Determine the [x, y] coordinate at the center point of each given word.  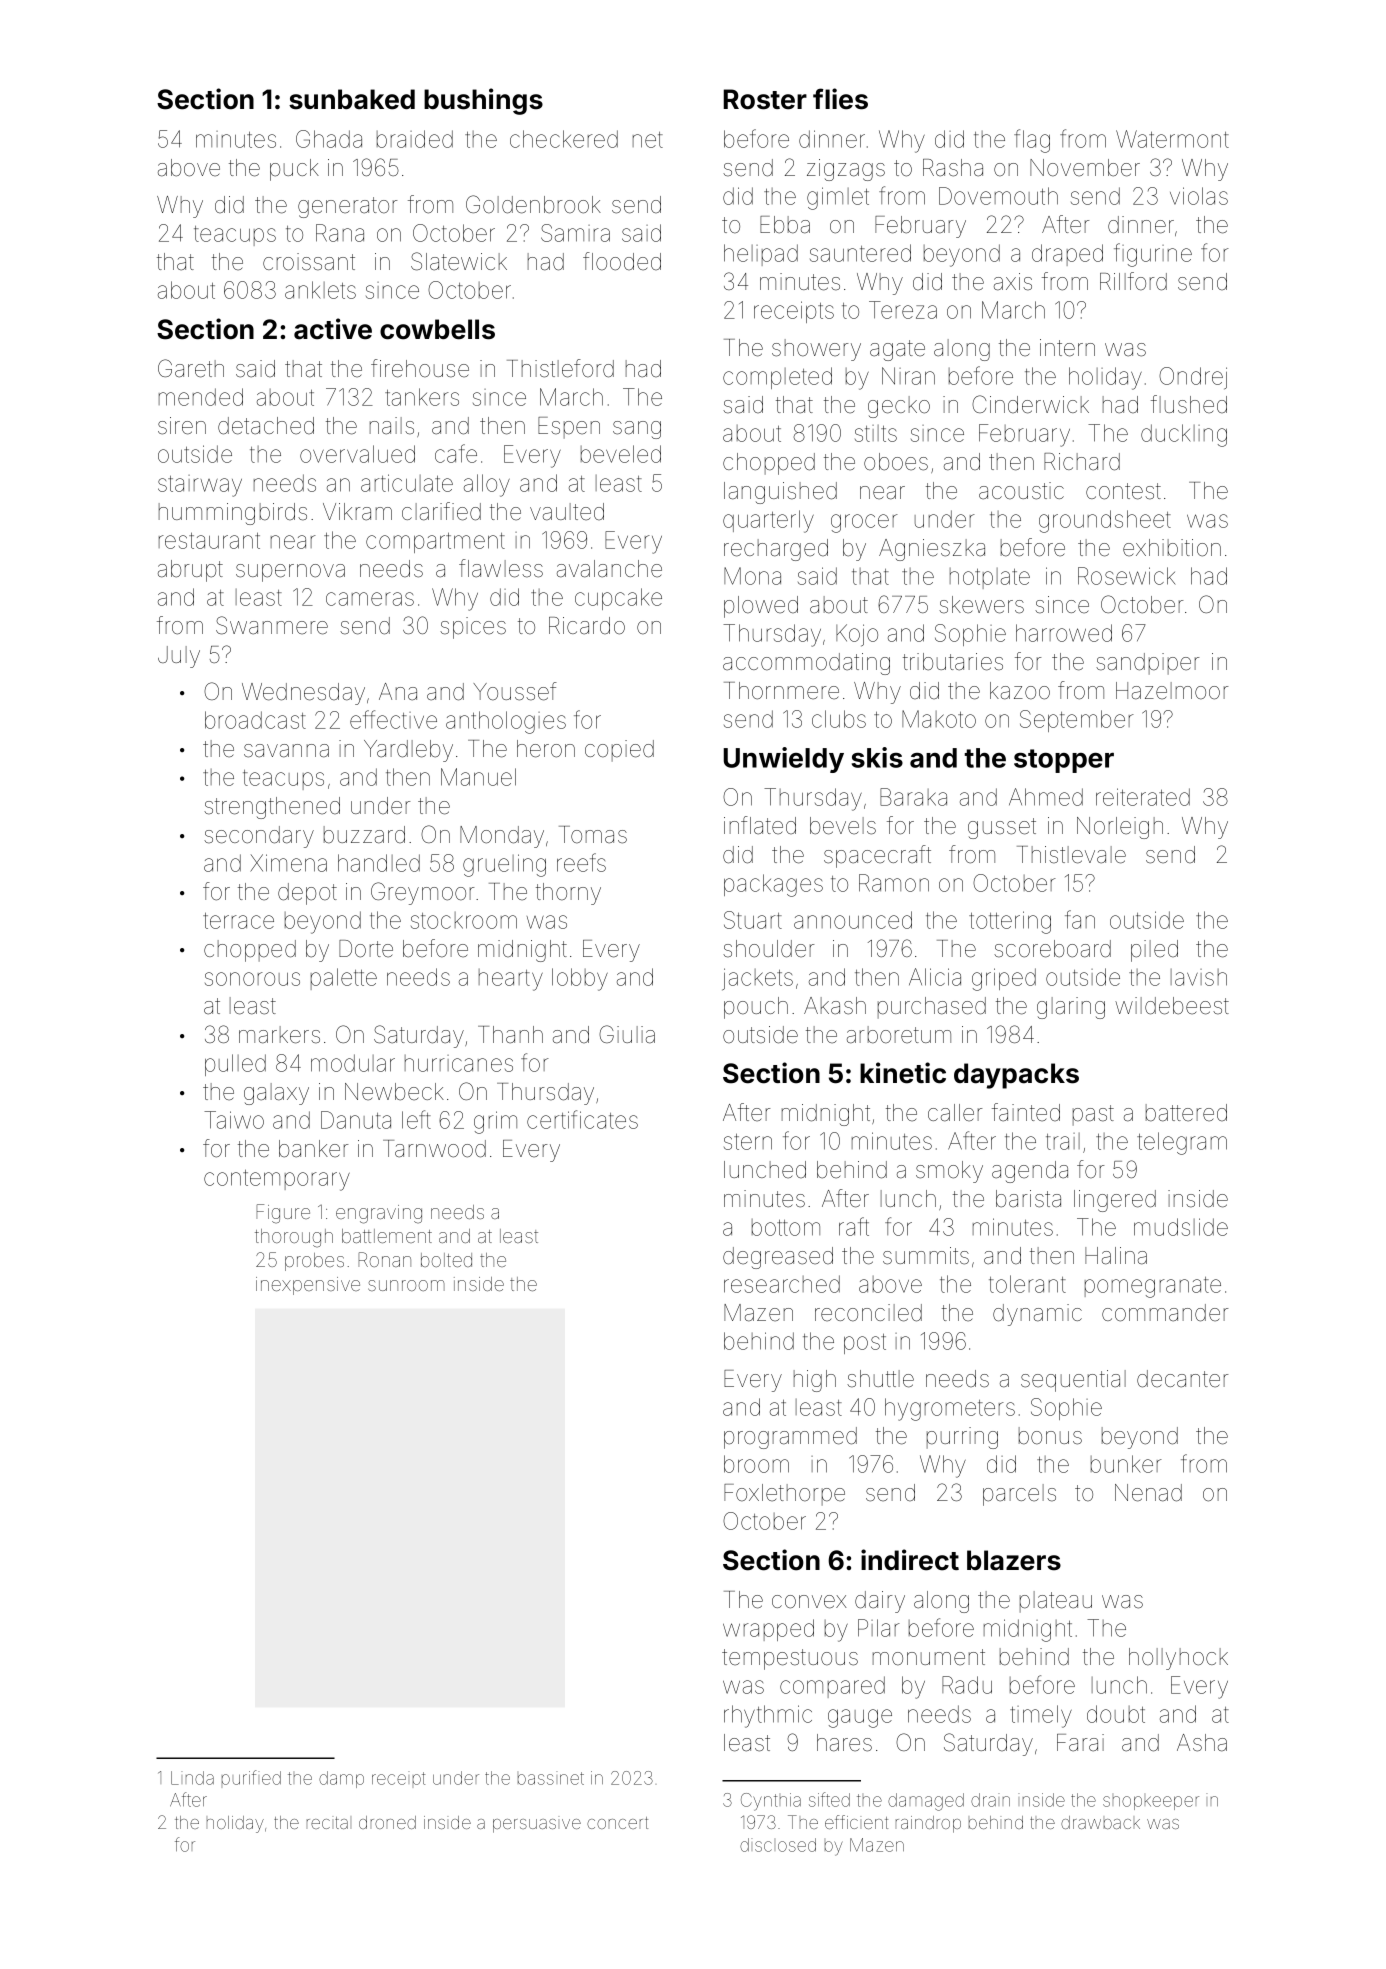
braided [415, 139]
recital [327, 1823]
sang [637, 430]
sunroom [406, 1285]
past [1093, 1115]
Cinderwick [1030, 404]
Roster [765, 99]
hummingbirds [233, 514]
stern [748, 1142]
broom [756, 1464]
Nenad [1148, 1493]
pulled [235, 1065]
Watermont [1172, 139]
